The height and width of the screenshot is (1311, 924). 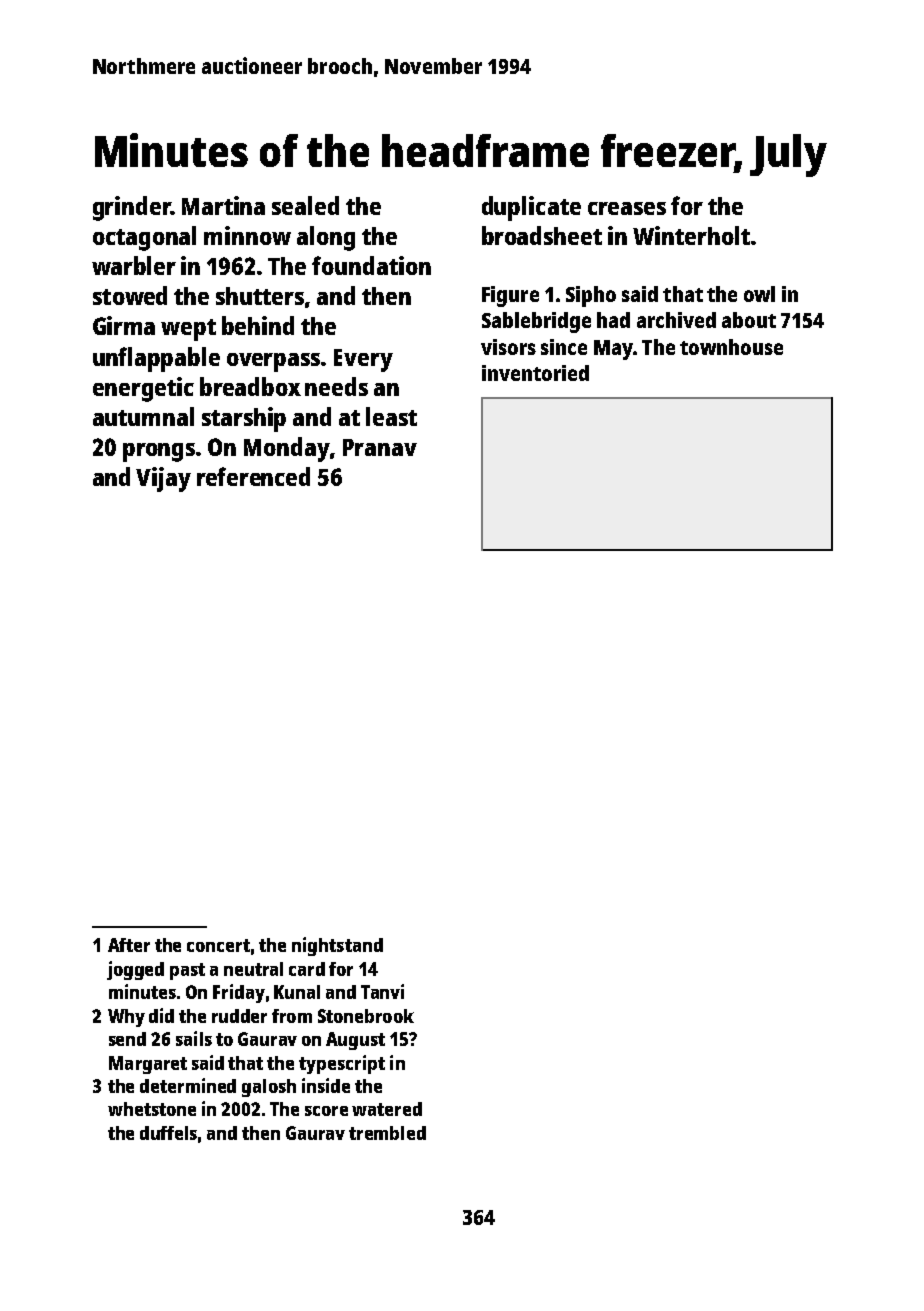 I want to click on needs, so click(x=336, y=386).
